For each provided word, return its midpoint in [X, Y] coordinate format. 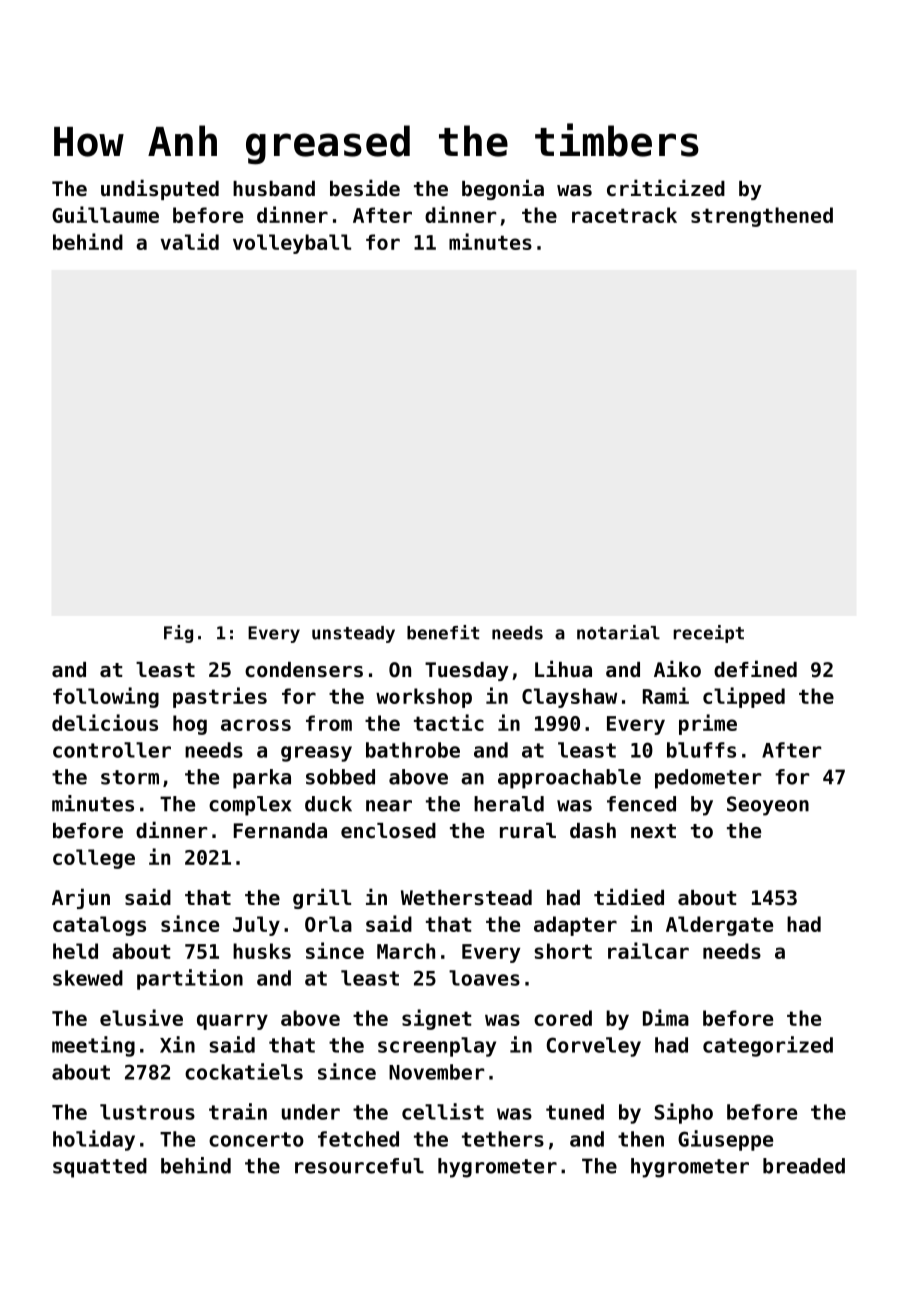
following [106, 697]
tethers [503, 1139]
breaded [804, 1166]
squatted [100, 1168]
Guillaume [105, 214]
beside [365, 188]
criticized [666, 188]
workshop [424, 698]
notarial [618, 632]
